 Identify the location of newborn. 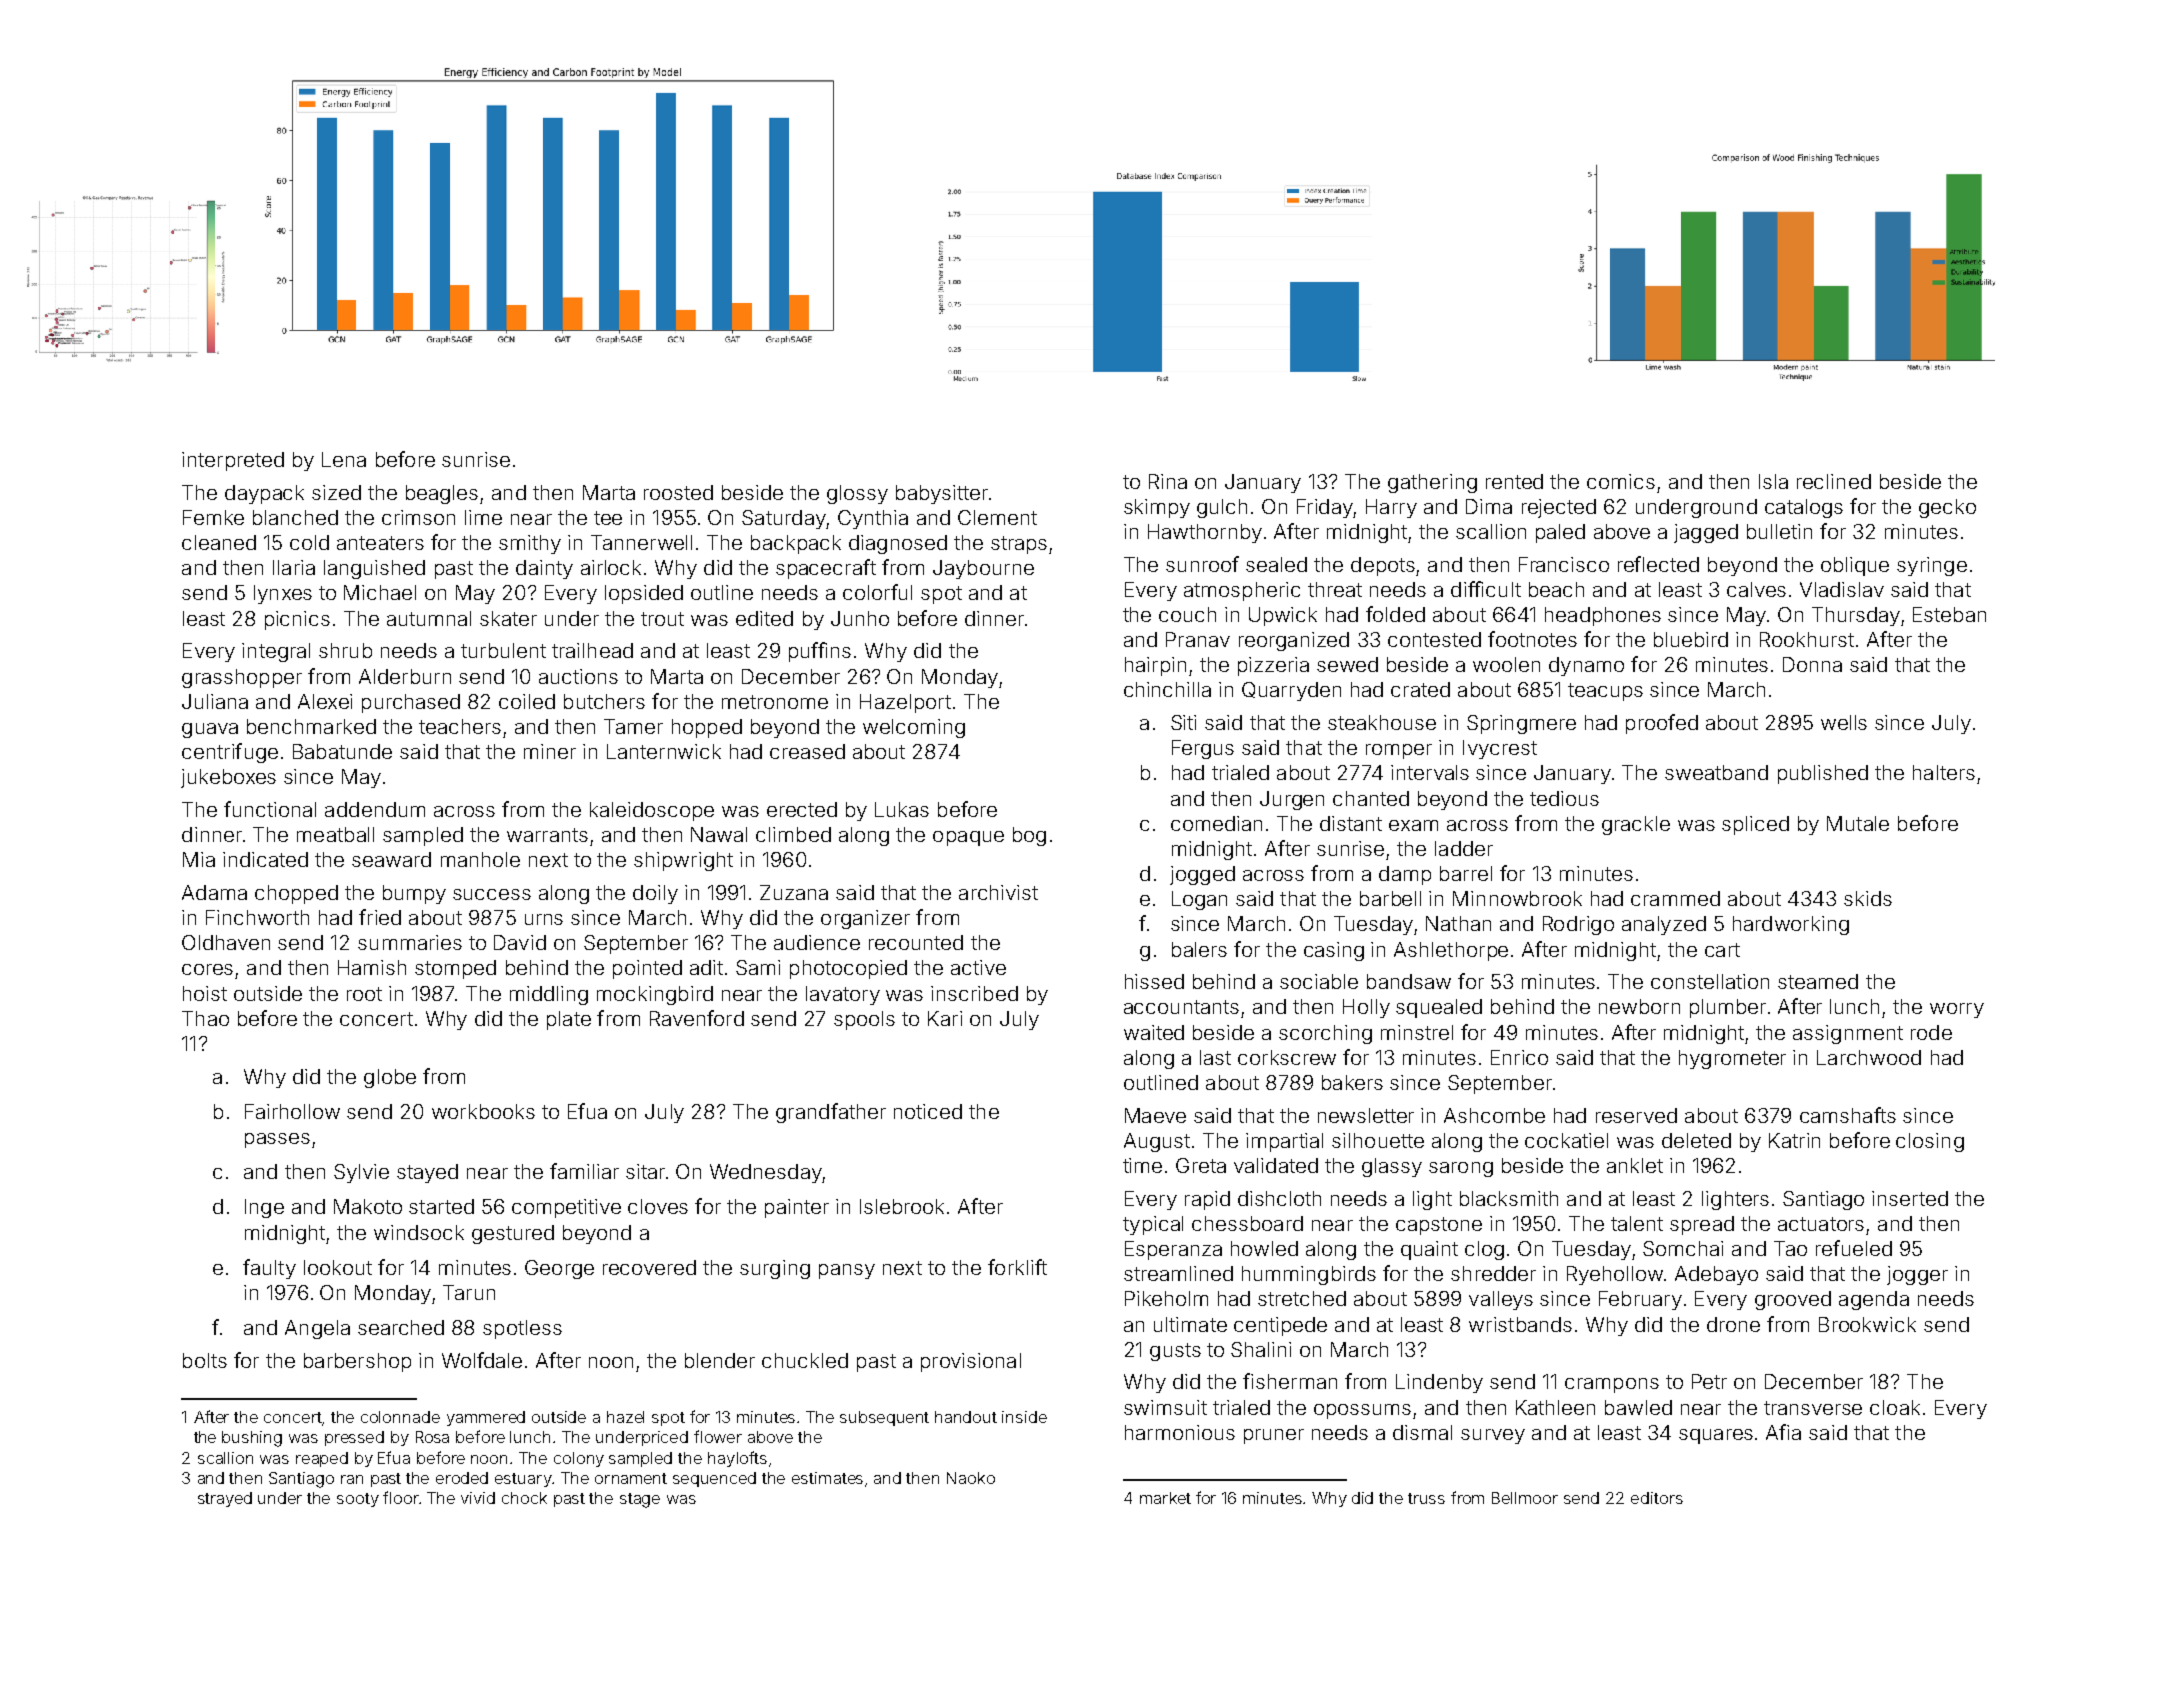
(1639, 1006).
